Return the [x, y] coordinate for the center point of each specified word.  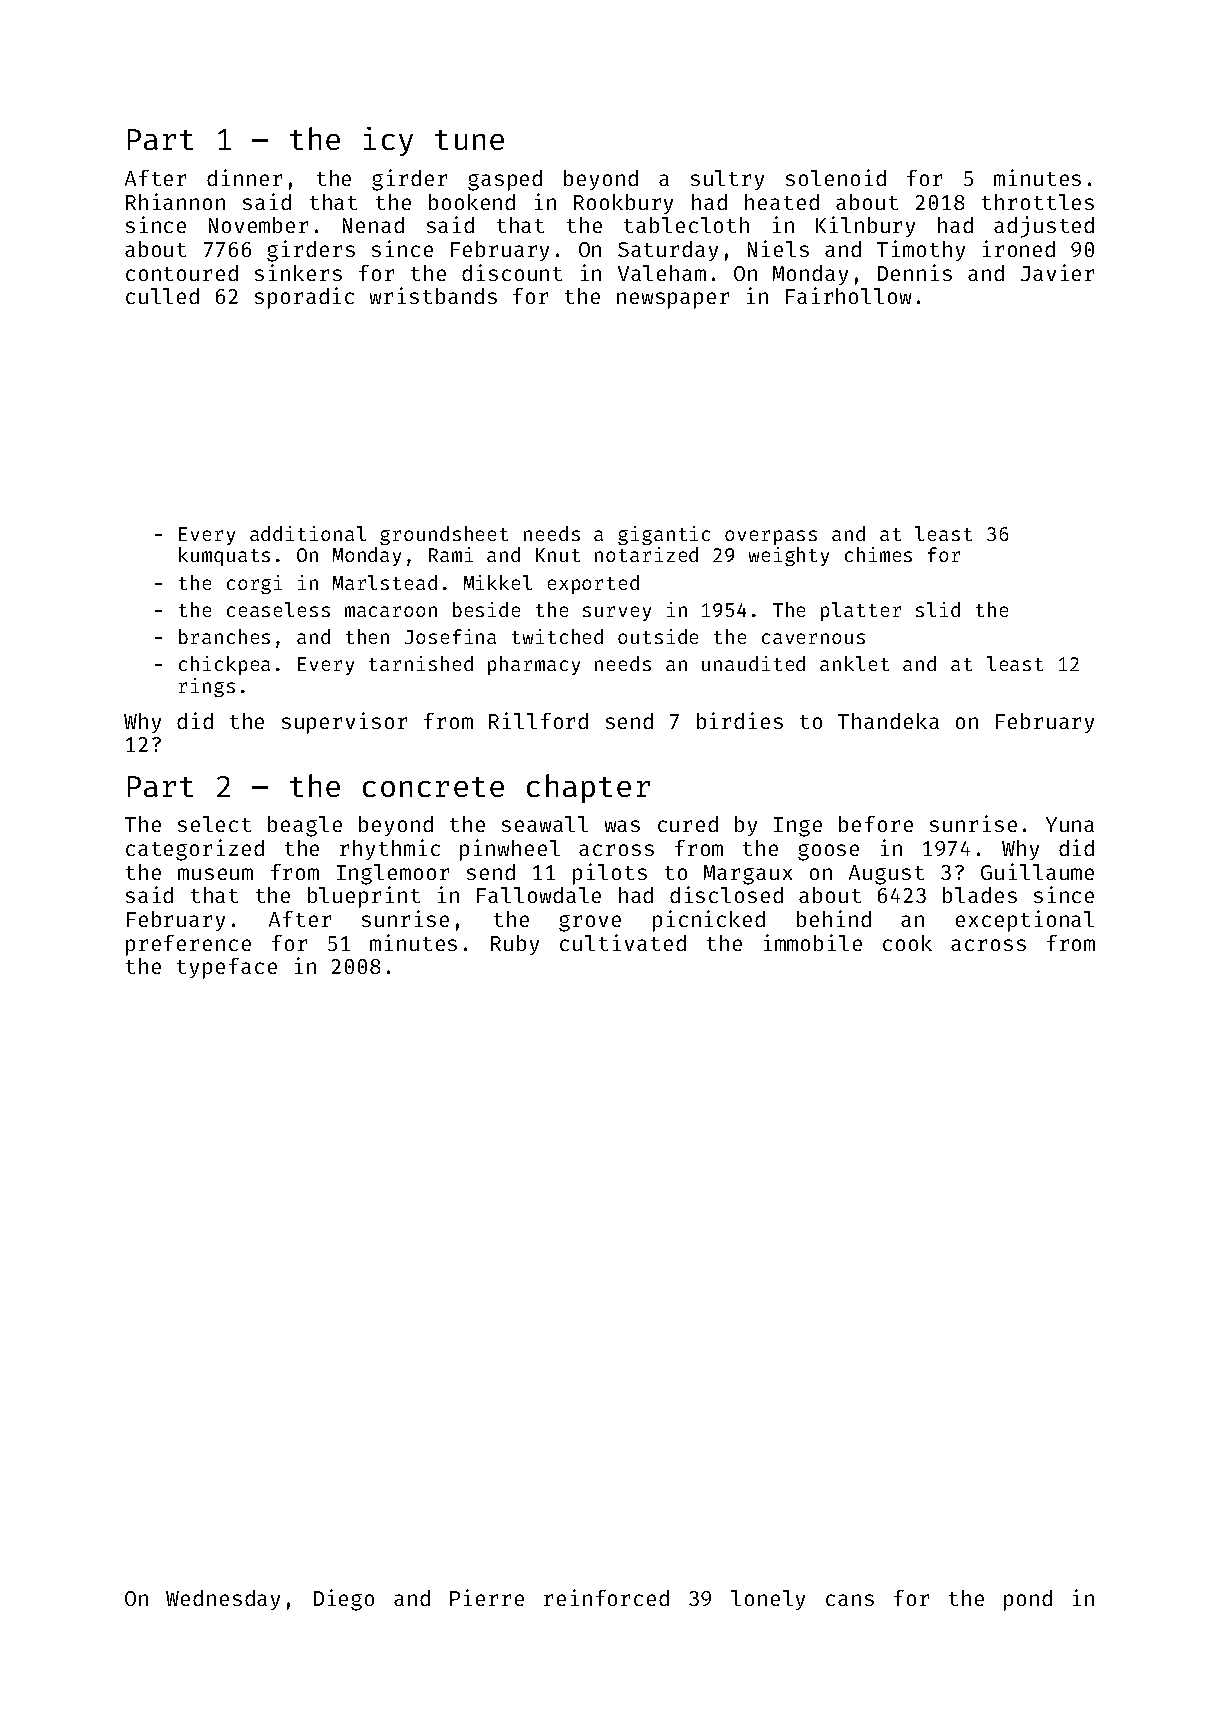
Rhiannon [175, 201]
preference [188, 945]
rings [207, 687]
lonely [768, 1600]
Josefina [450, 636]
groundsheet [444, 535]
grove [590, 923]
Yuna [1070, 824]
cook [907, 943]
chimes [878, 554]
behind [834, 918]
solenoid [836, 177]
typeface [227, 968]
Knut [558, 555]
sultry [727, 180]
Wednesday [223, 1600]
